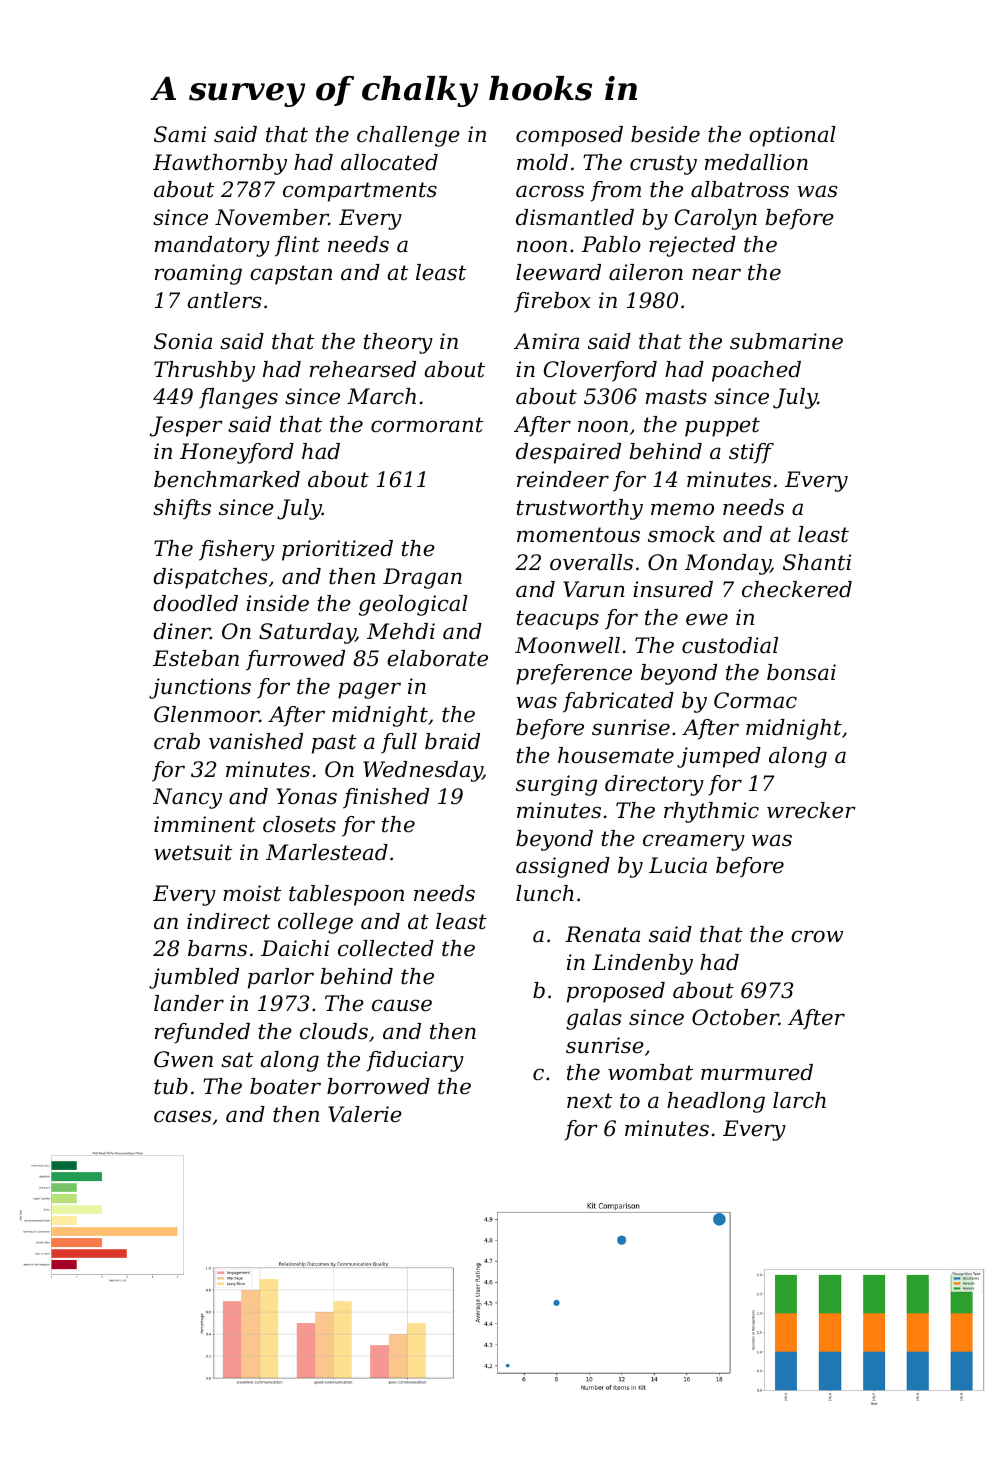  What do you see at coordinates (792, 136) in the screenshot?
I see `optional` at bounding box center [792, 136].
